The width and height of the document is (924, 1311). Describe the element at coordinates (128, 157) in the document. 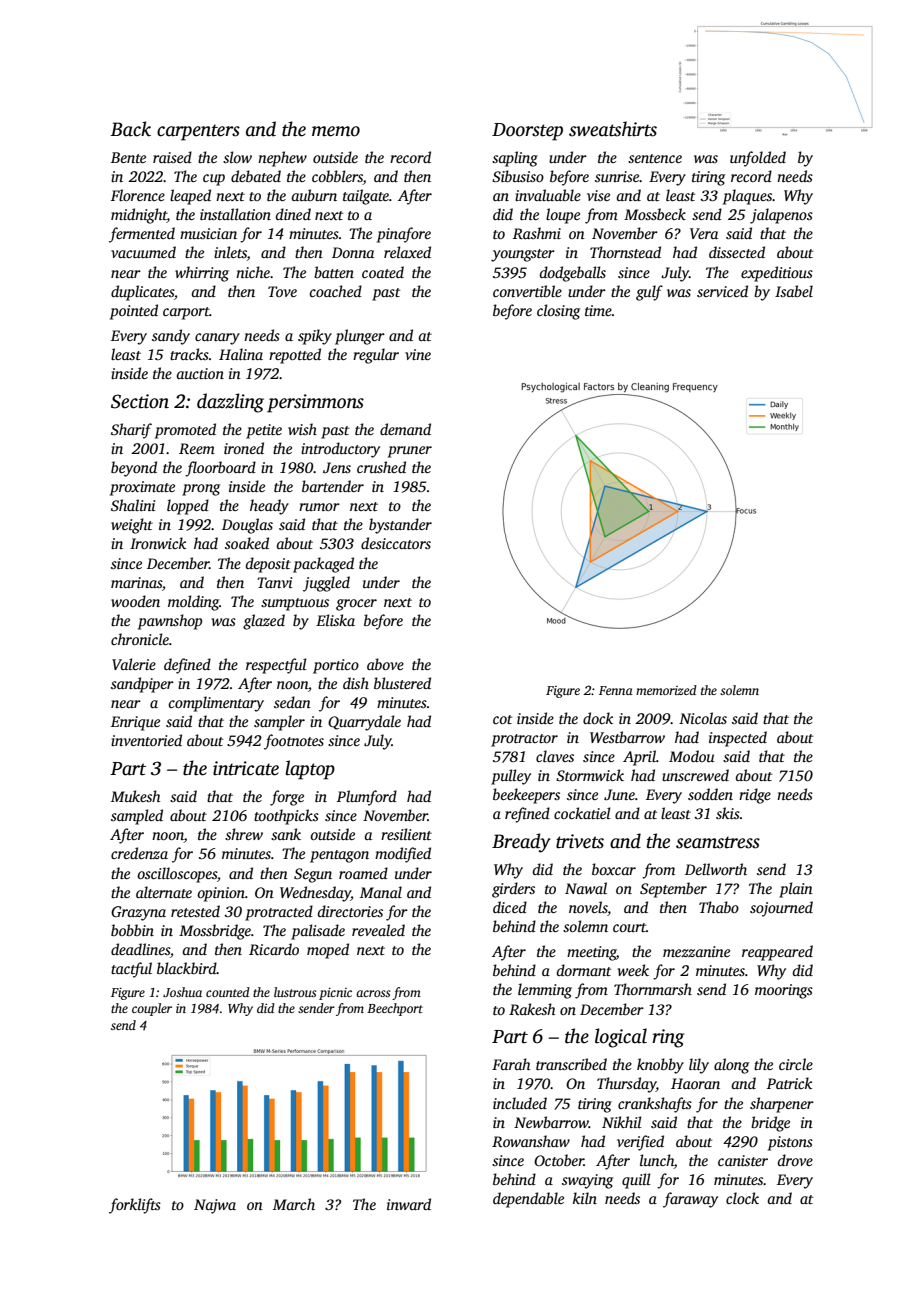

I see `Bente` at that location.
